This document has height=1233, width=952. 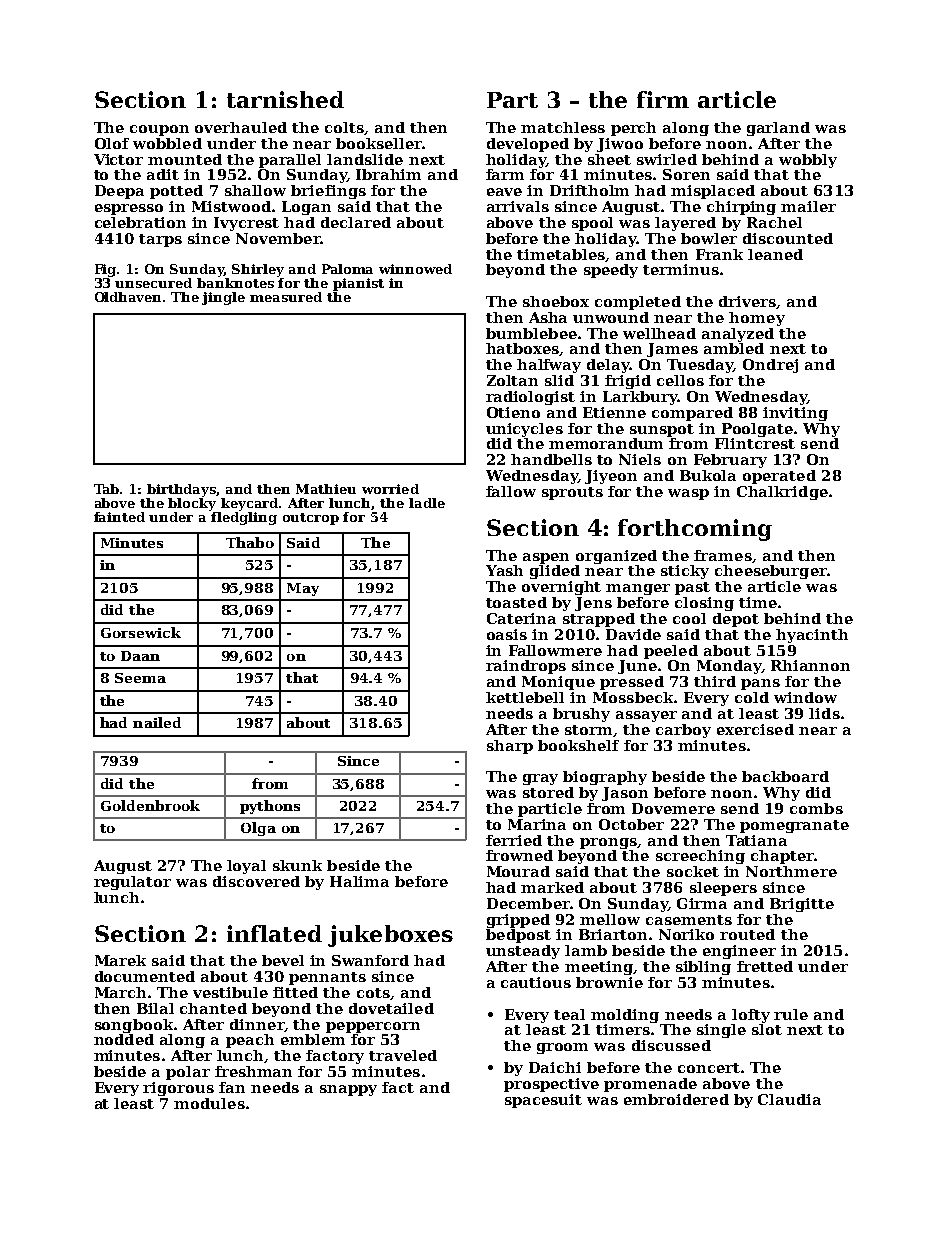 I want to click on mailer, so click(x=808, y=206).
